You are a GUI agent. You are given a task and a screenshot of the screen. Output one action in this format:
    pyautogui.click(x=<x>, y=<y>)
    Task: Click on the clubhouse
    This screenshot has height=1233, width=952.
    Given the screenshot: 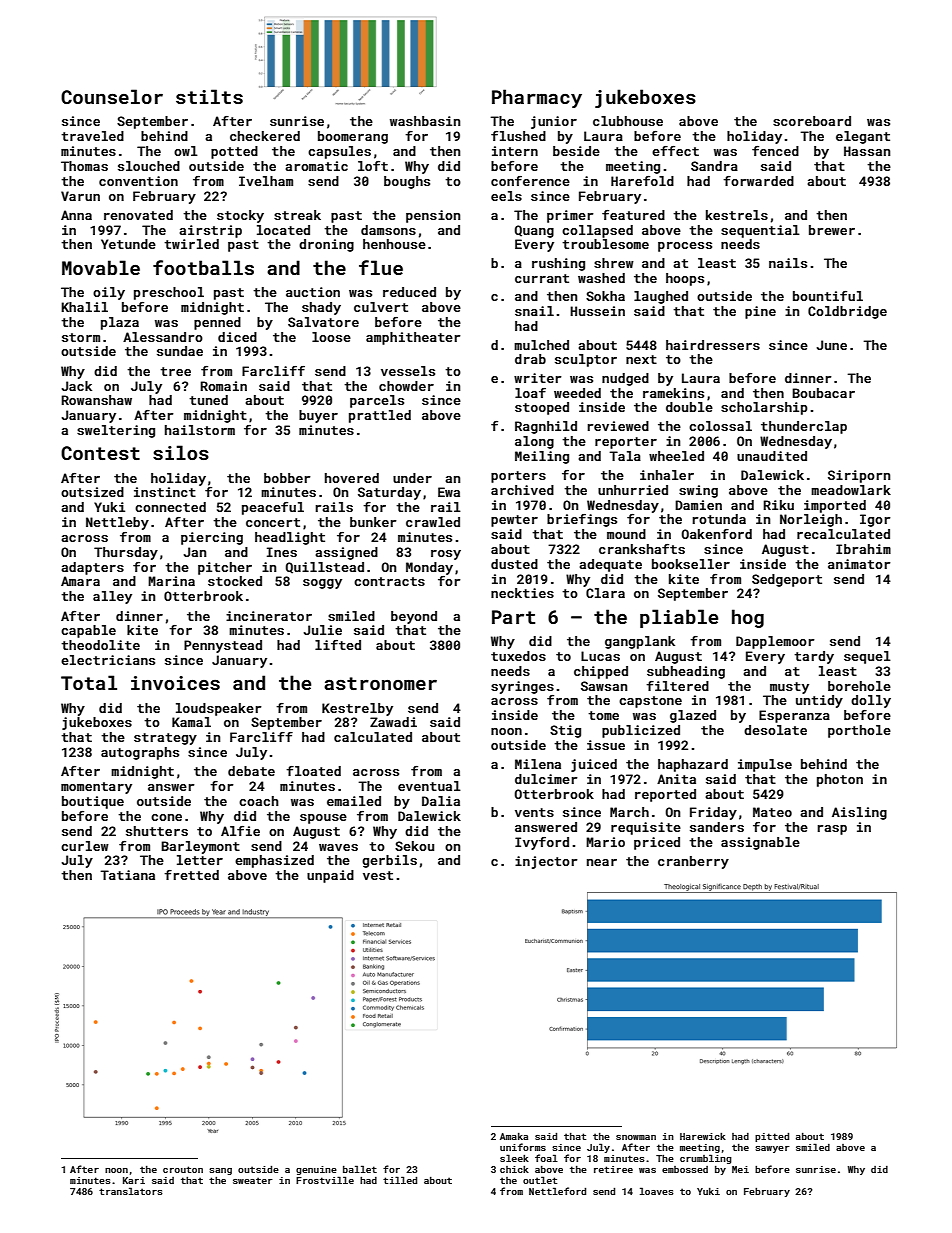 What is the action you would take?
    pyautogui.click(x=628, y=121)
